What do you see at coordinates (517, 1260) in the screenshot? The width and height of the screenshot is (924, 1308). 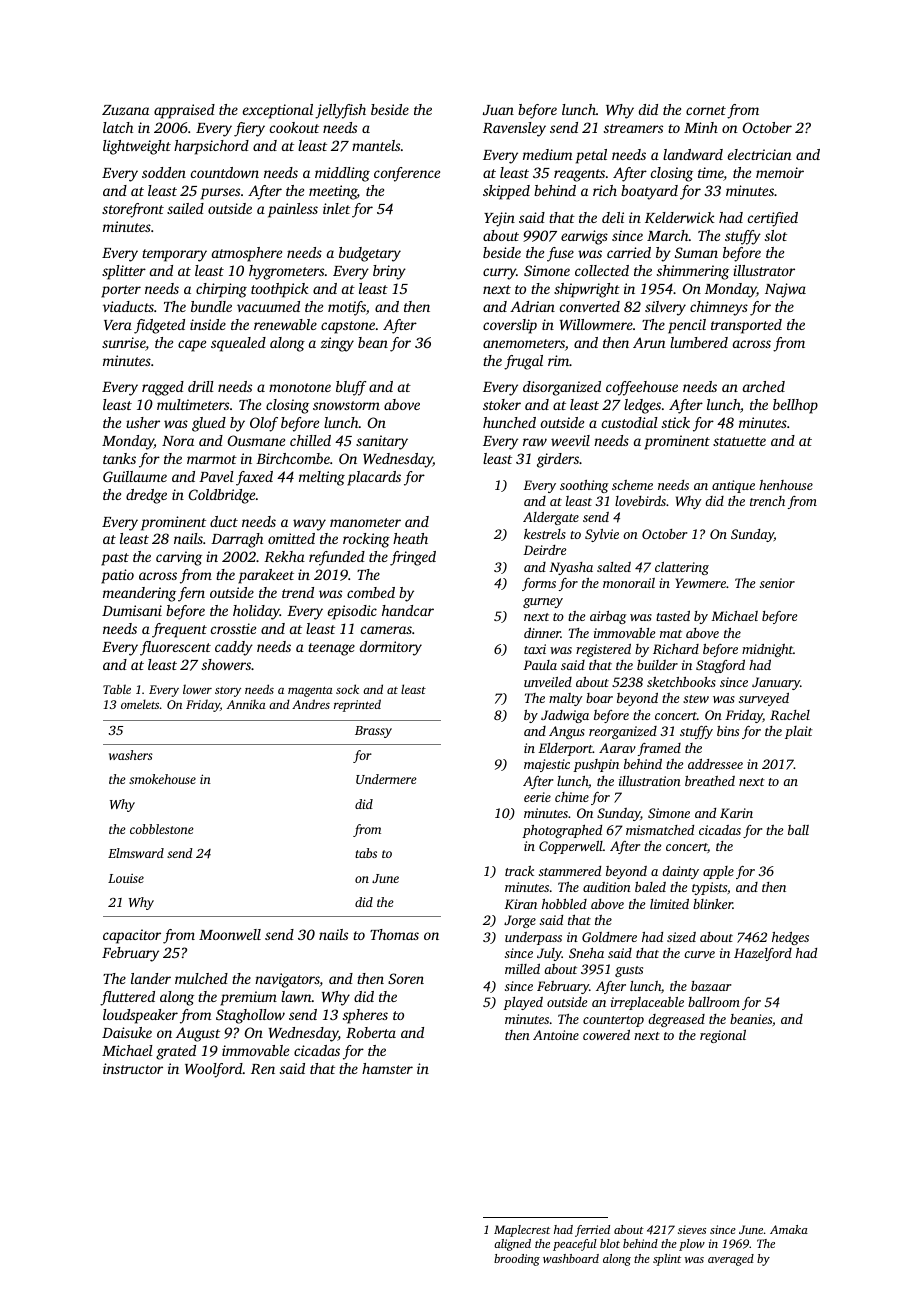 I see `brooding` at bounding box center [517, 1260].
